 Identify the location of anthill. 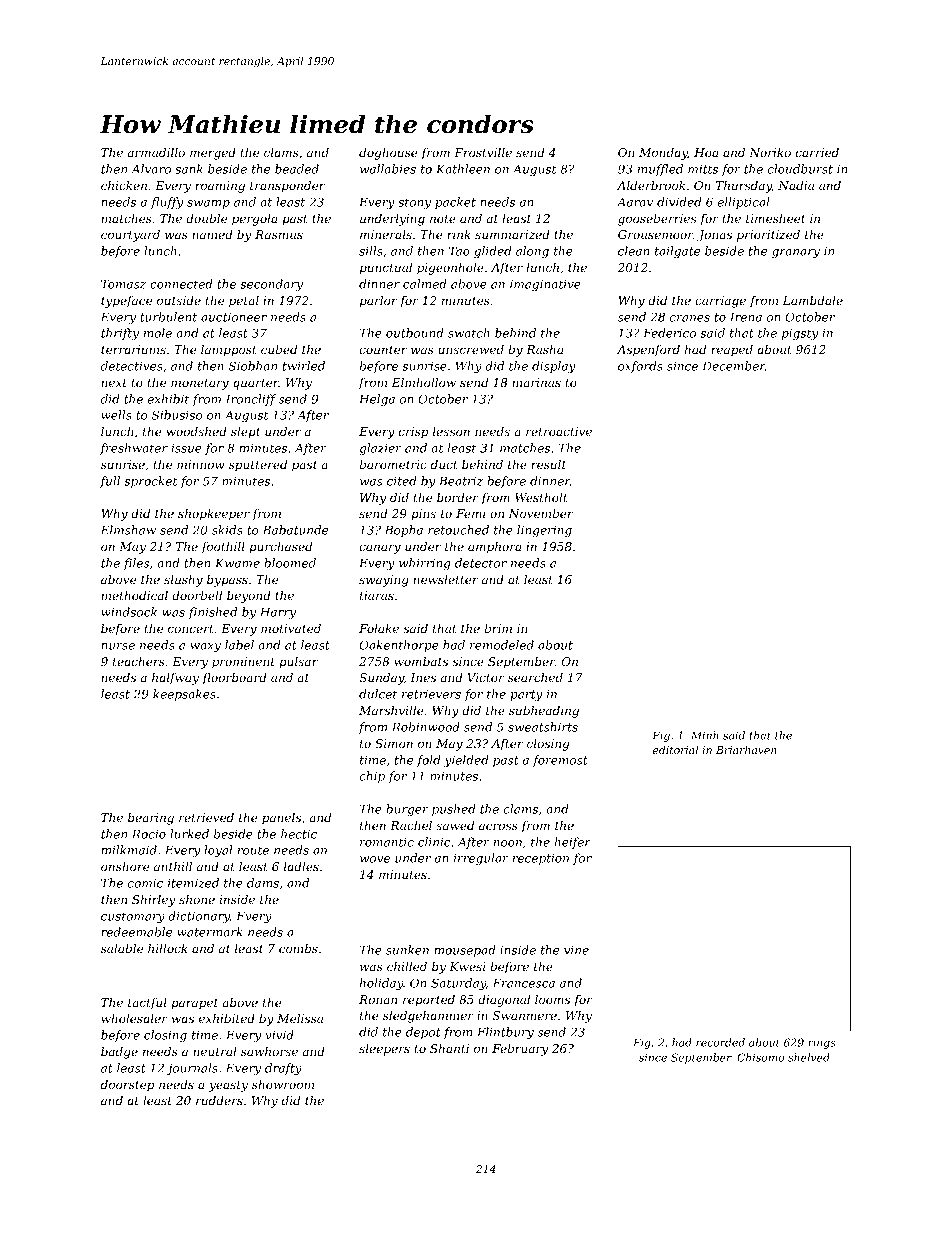
(173, 866).
